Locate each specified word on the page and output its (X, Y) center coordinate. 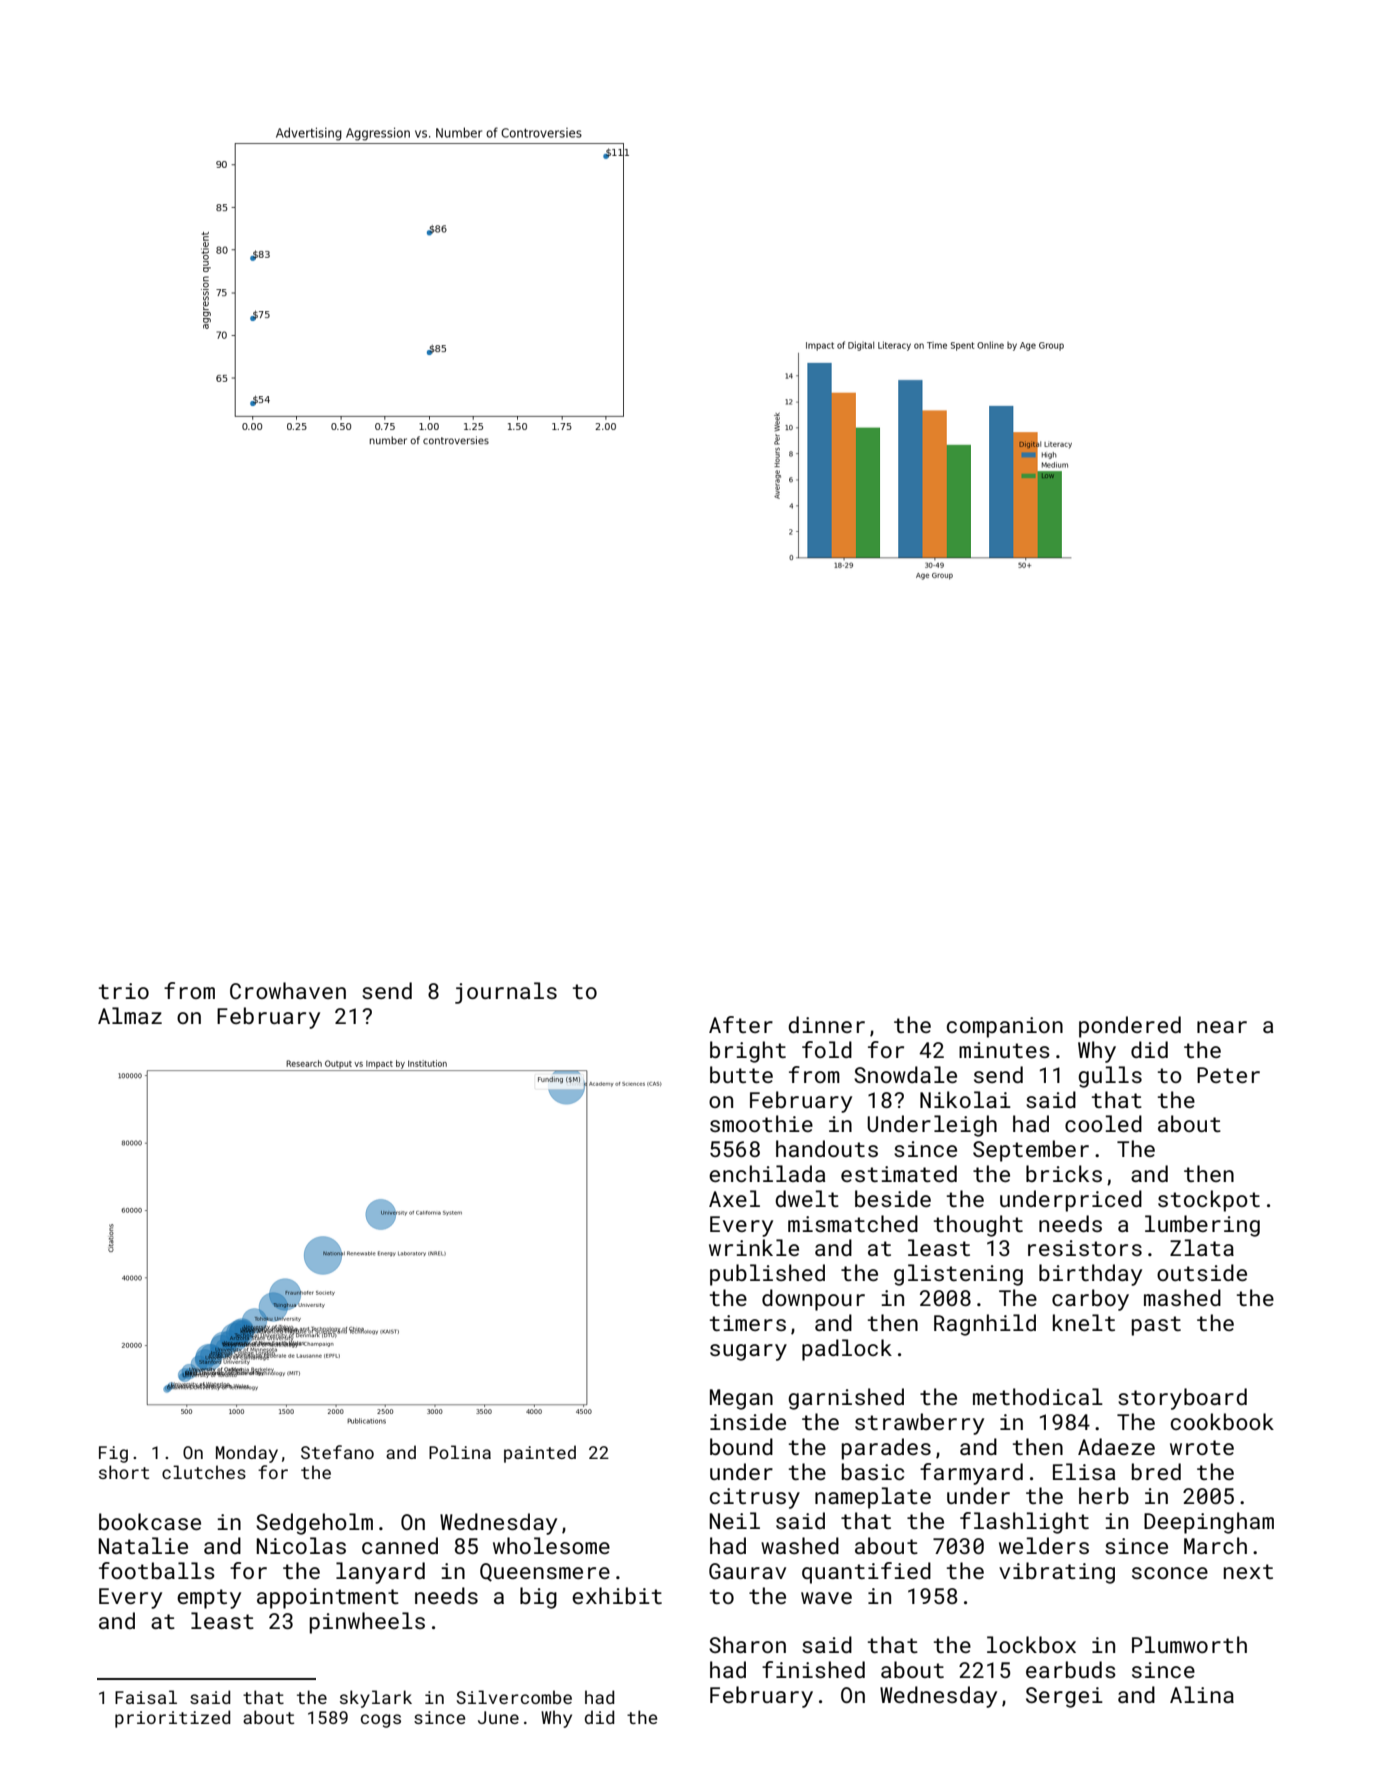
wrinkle (754, 1247)
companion (1005, 1027)
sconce (1170, 1573)
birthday (1090, 1275)
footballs (157, 1570)
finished (813, 1669)
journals (506, 993)
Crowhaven (288, 990)
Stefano (337, 1452)
